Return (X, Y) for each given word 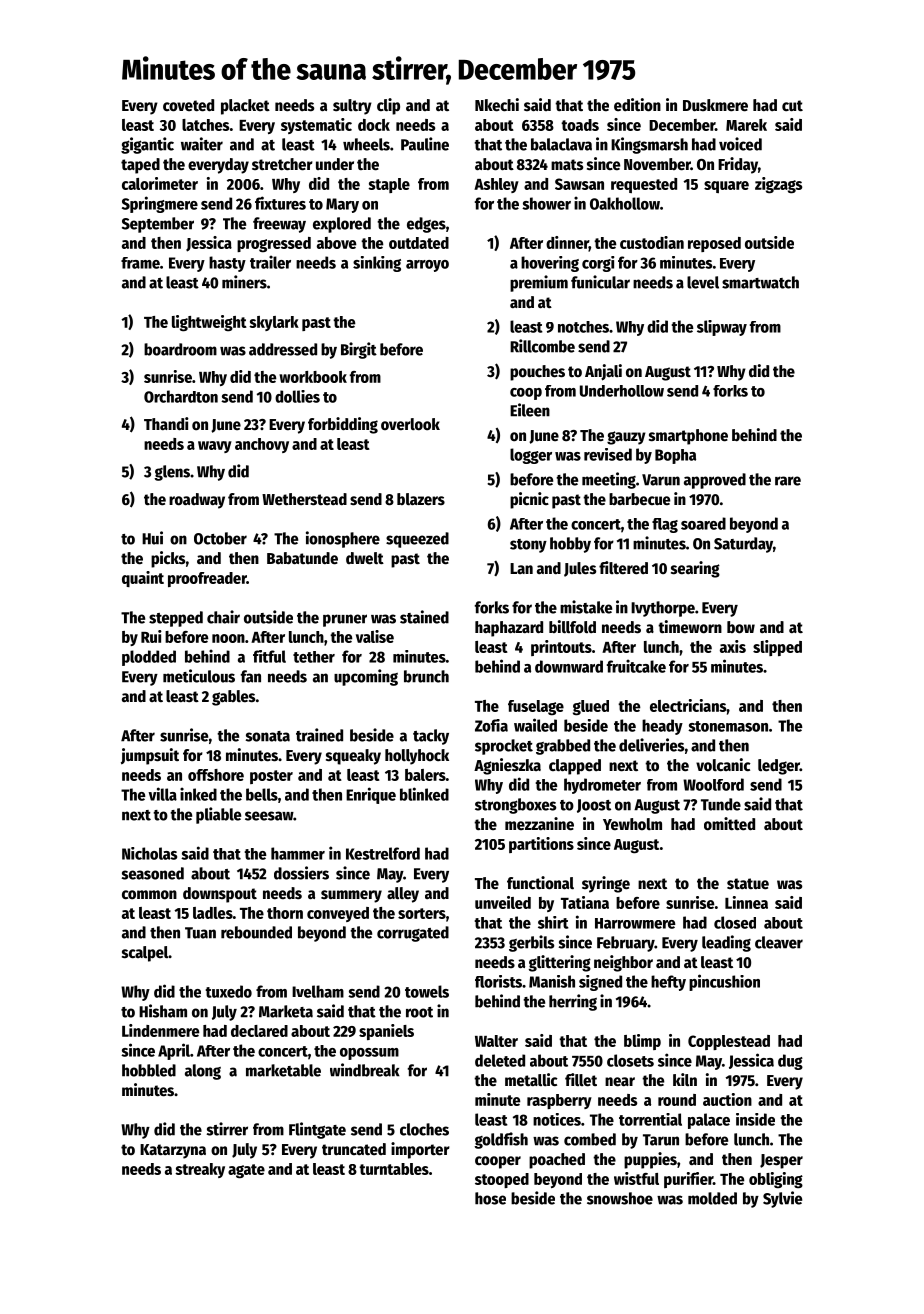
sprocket (504, 747)
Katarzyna (173, 1151)
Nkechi (497, 105)
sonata (268, 736)
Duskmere (715, 105)
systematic (316, 126)
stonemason (728, 726)
